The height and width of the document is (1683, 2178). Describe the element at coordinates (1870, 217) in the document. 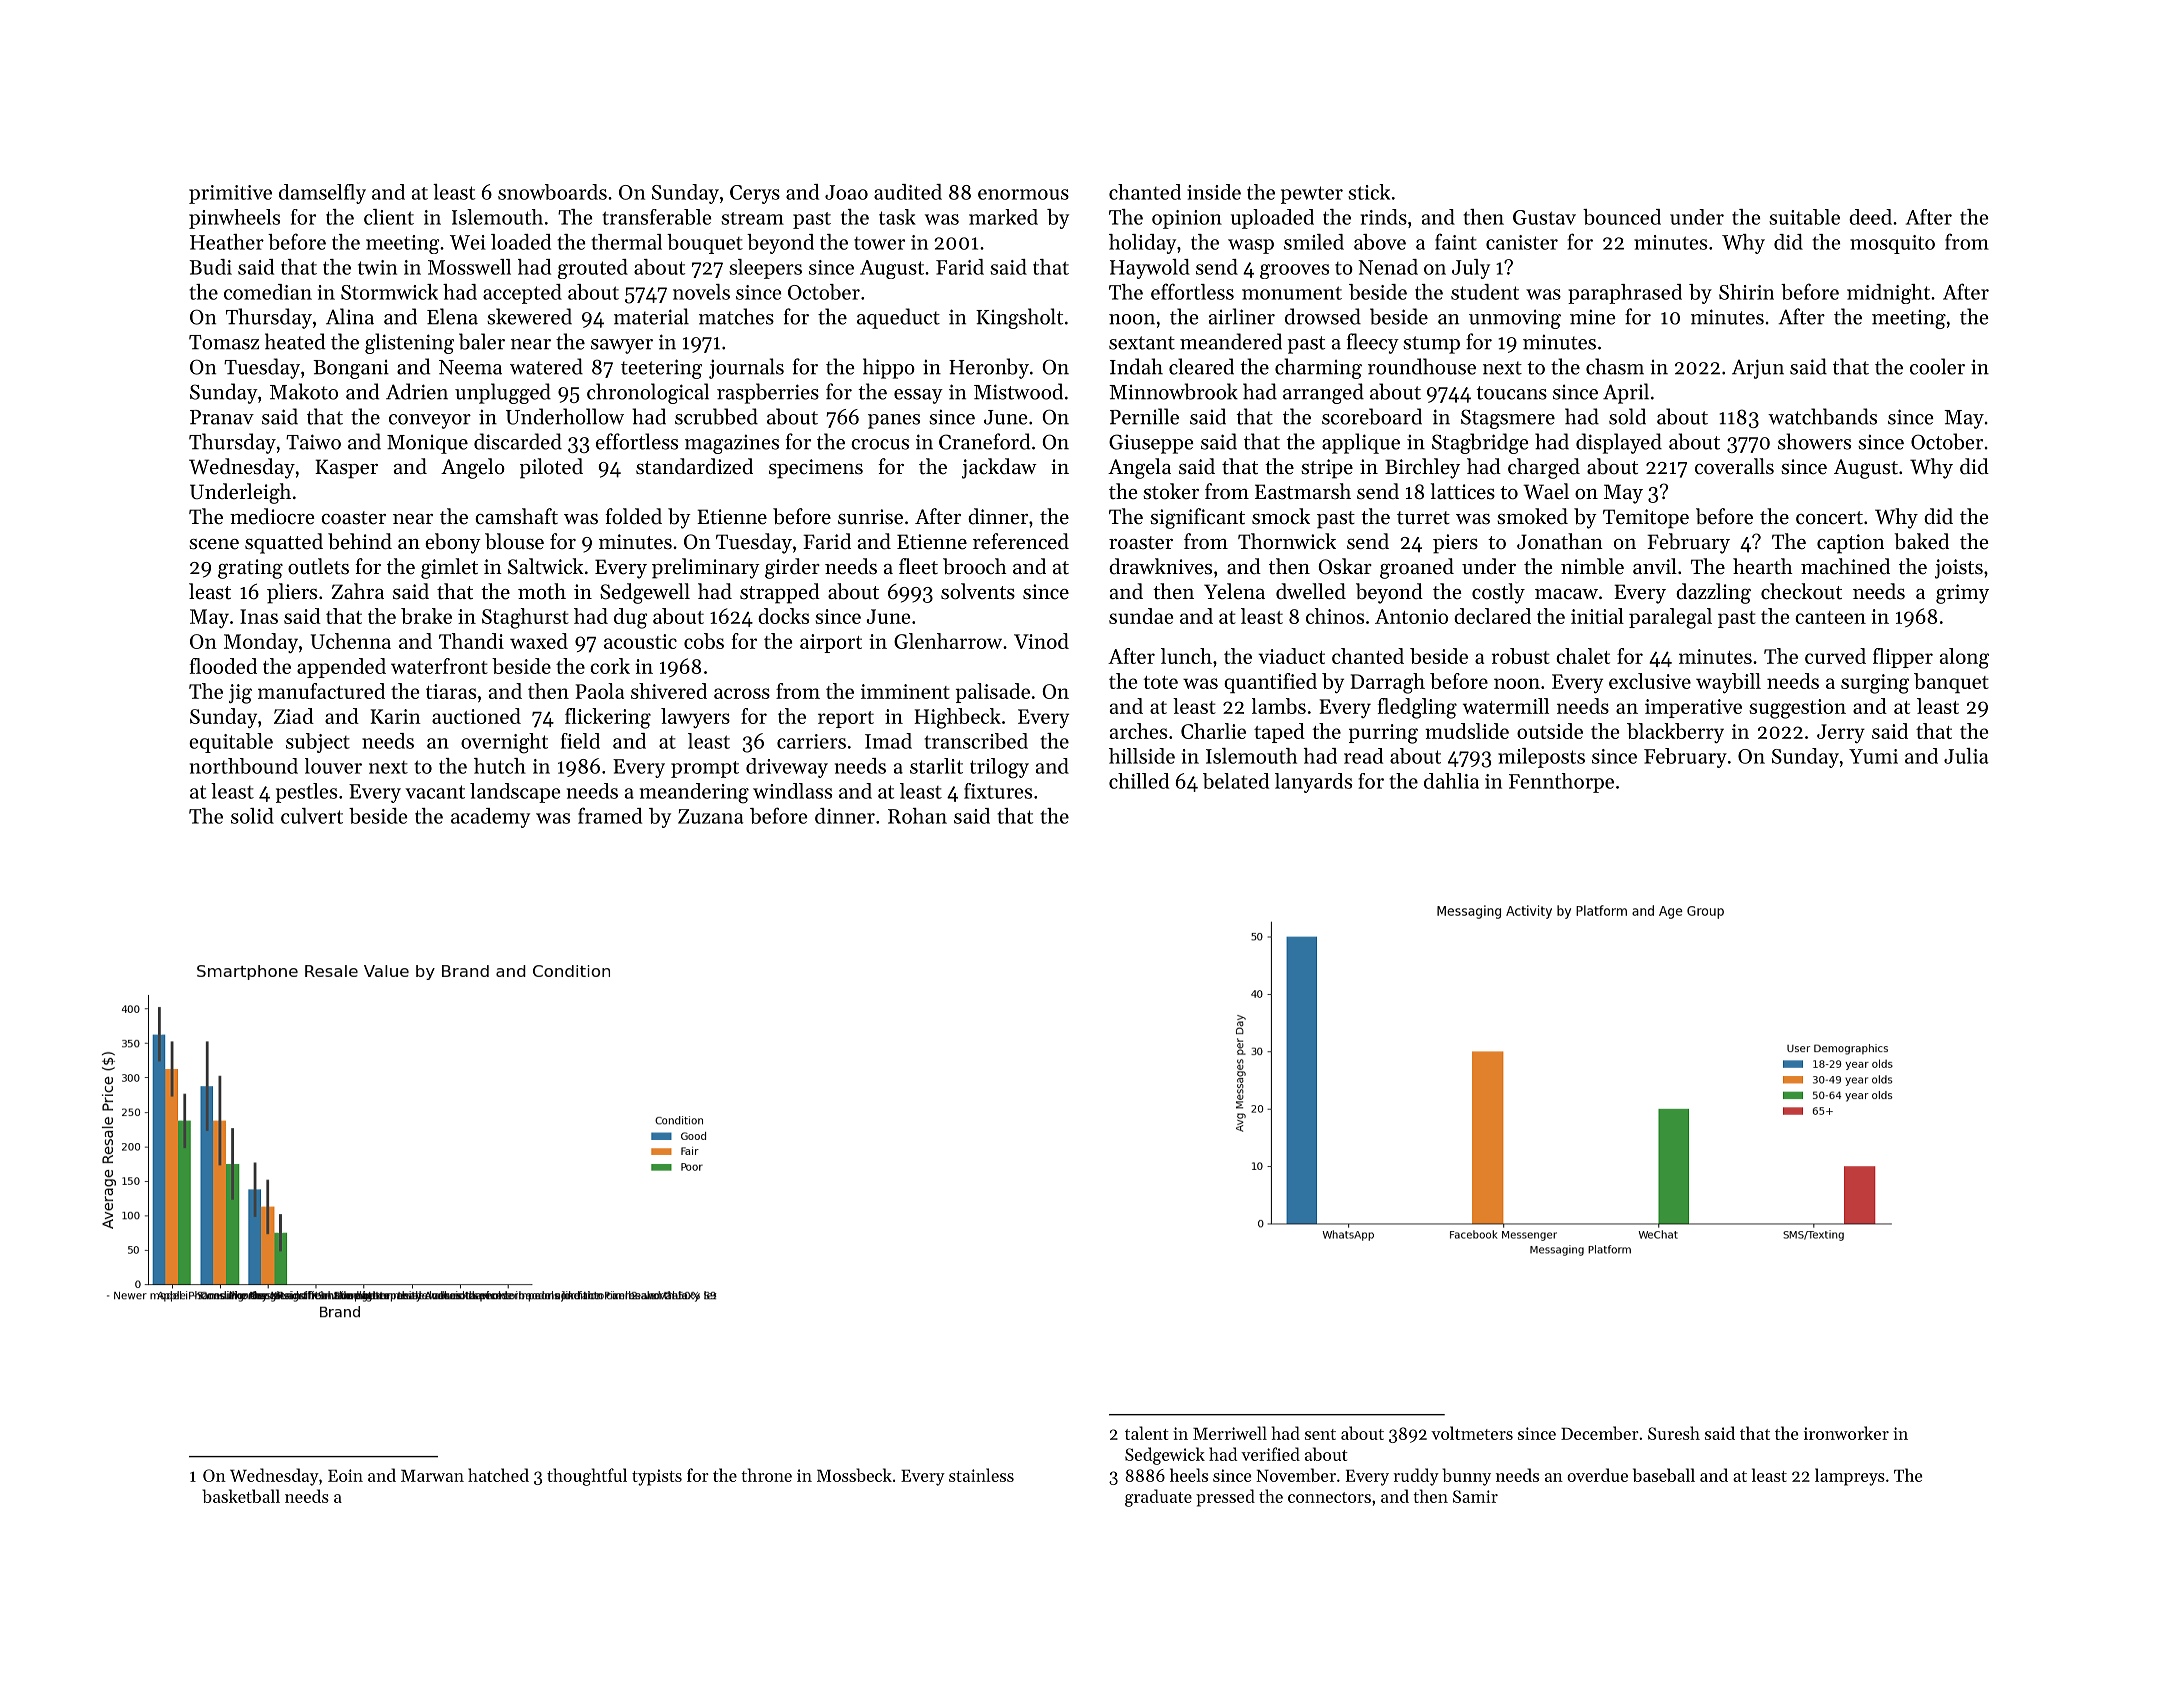

I see `deed` at that location.
